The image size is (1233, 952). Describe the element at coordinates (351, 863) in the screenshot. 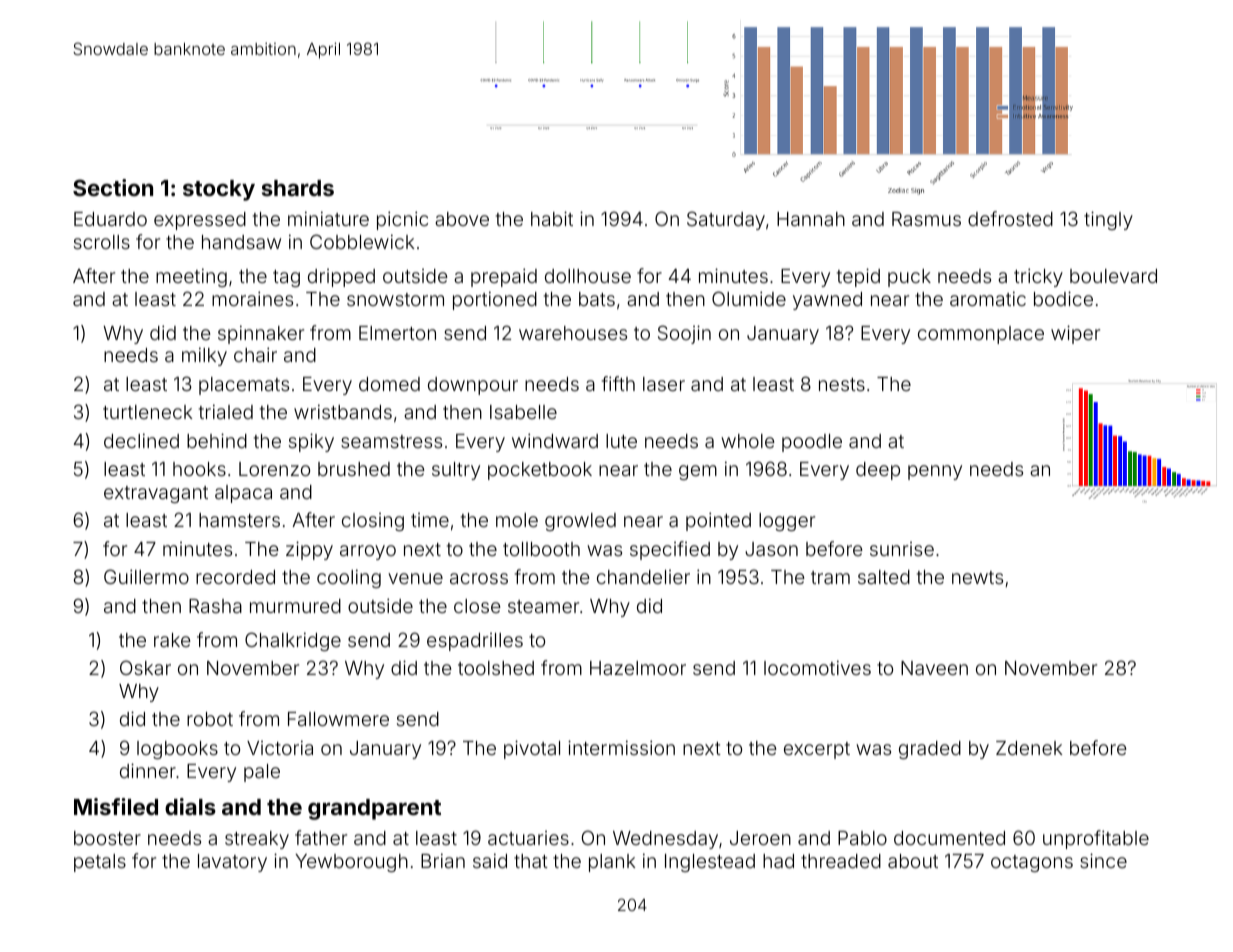

I see `Yewborough` at that location.
